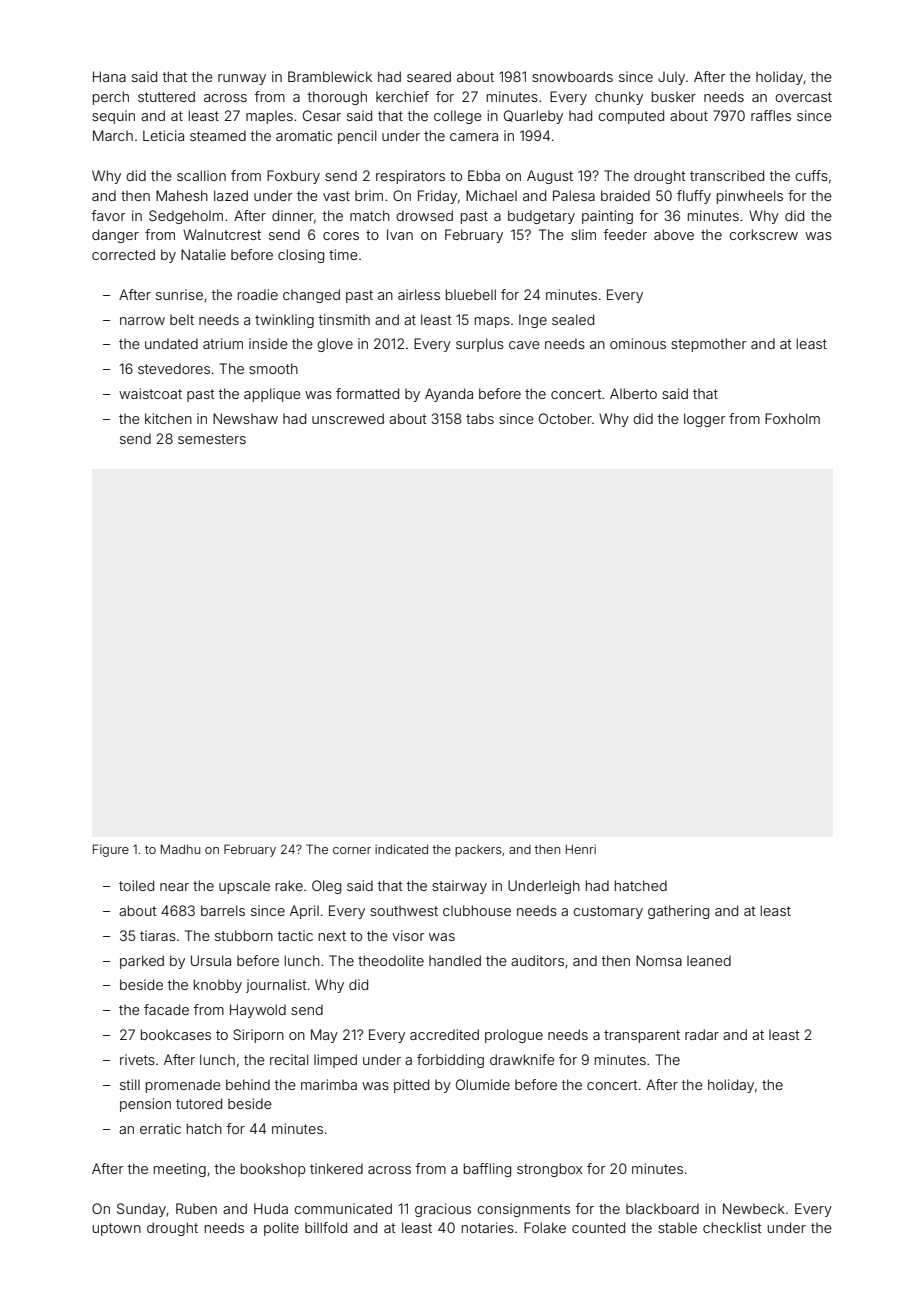 This image has height=1308, width=924. Describe the element at coordinates (141, 1210) in the image. I see `Sunday` at that location.
